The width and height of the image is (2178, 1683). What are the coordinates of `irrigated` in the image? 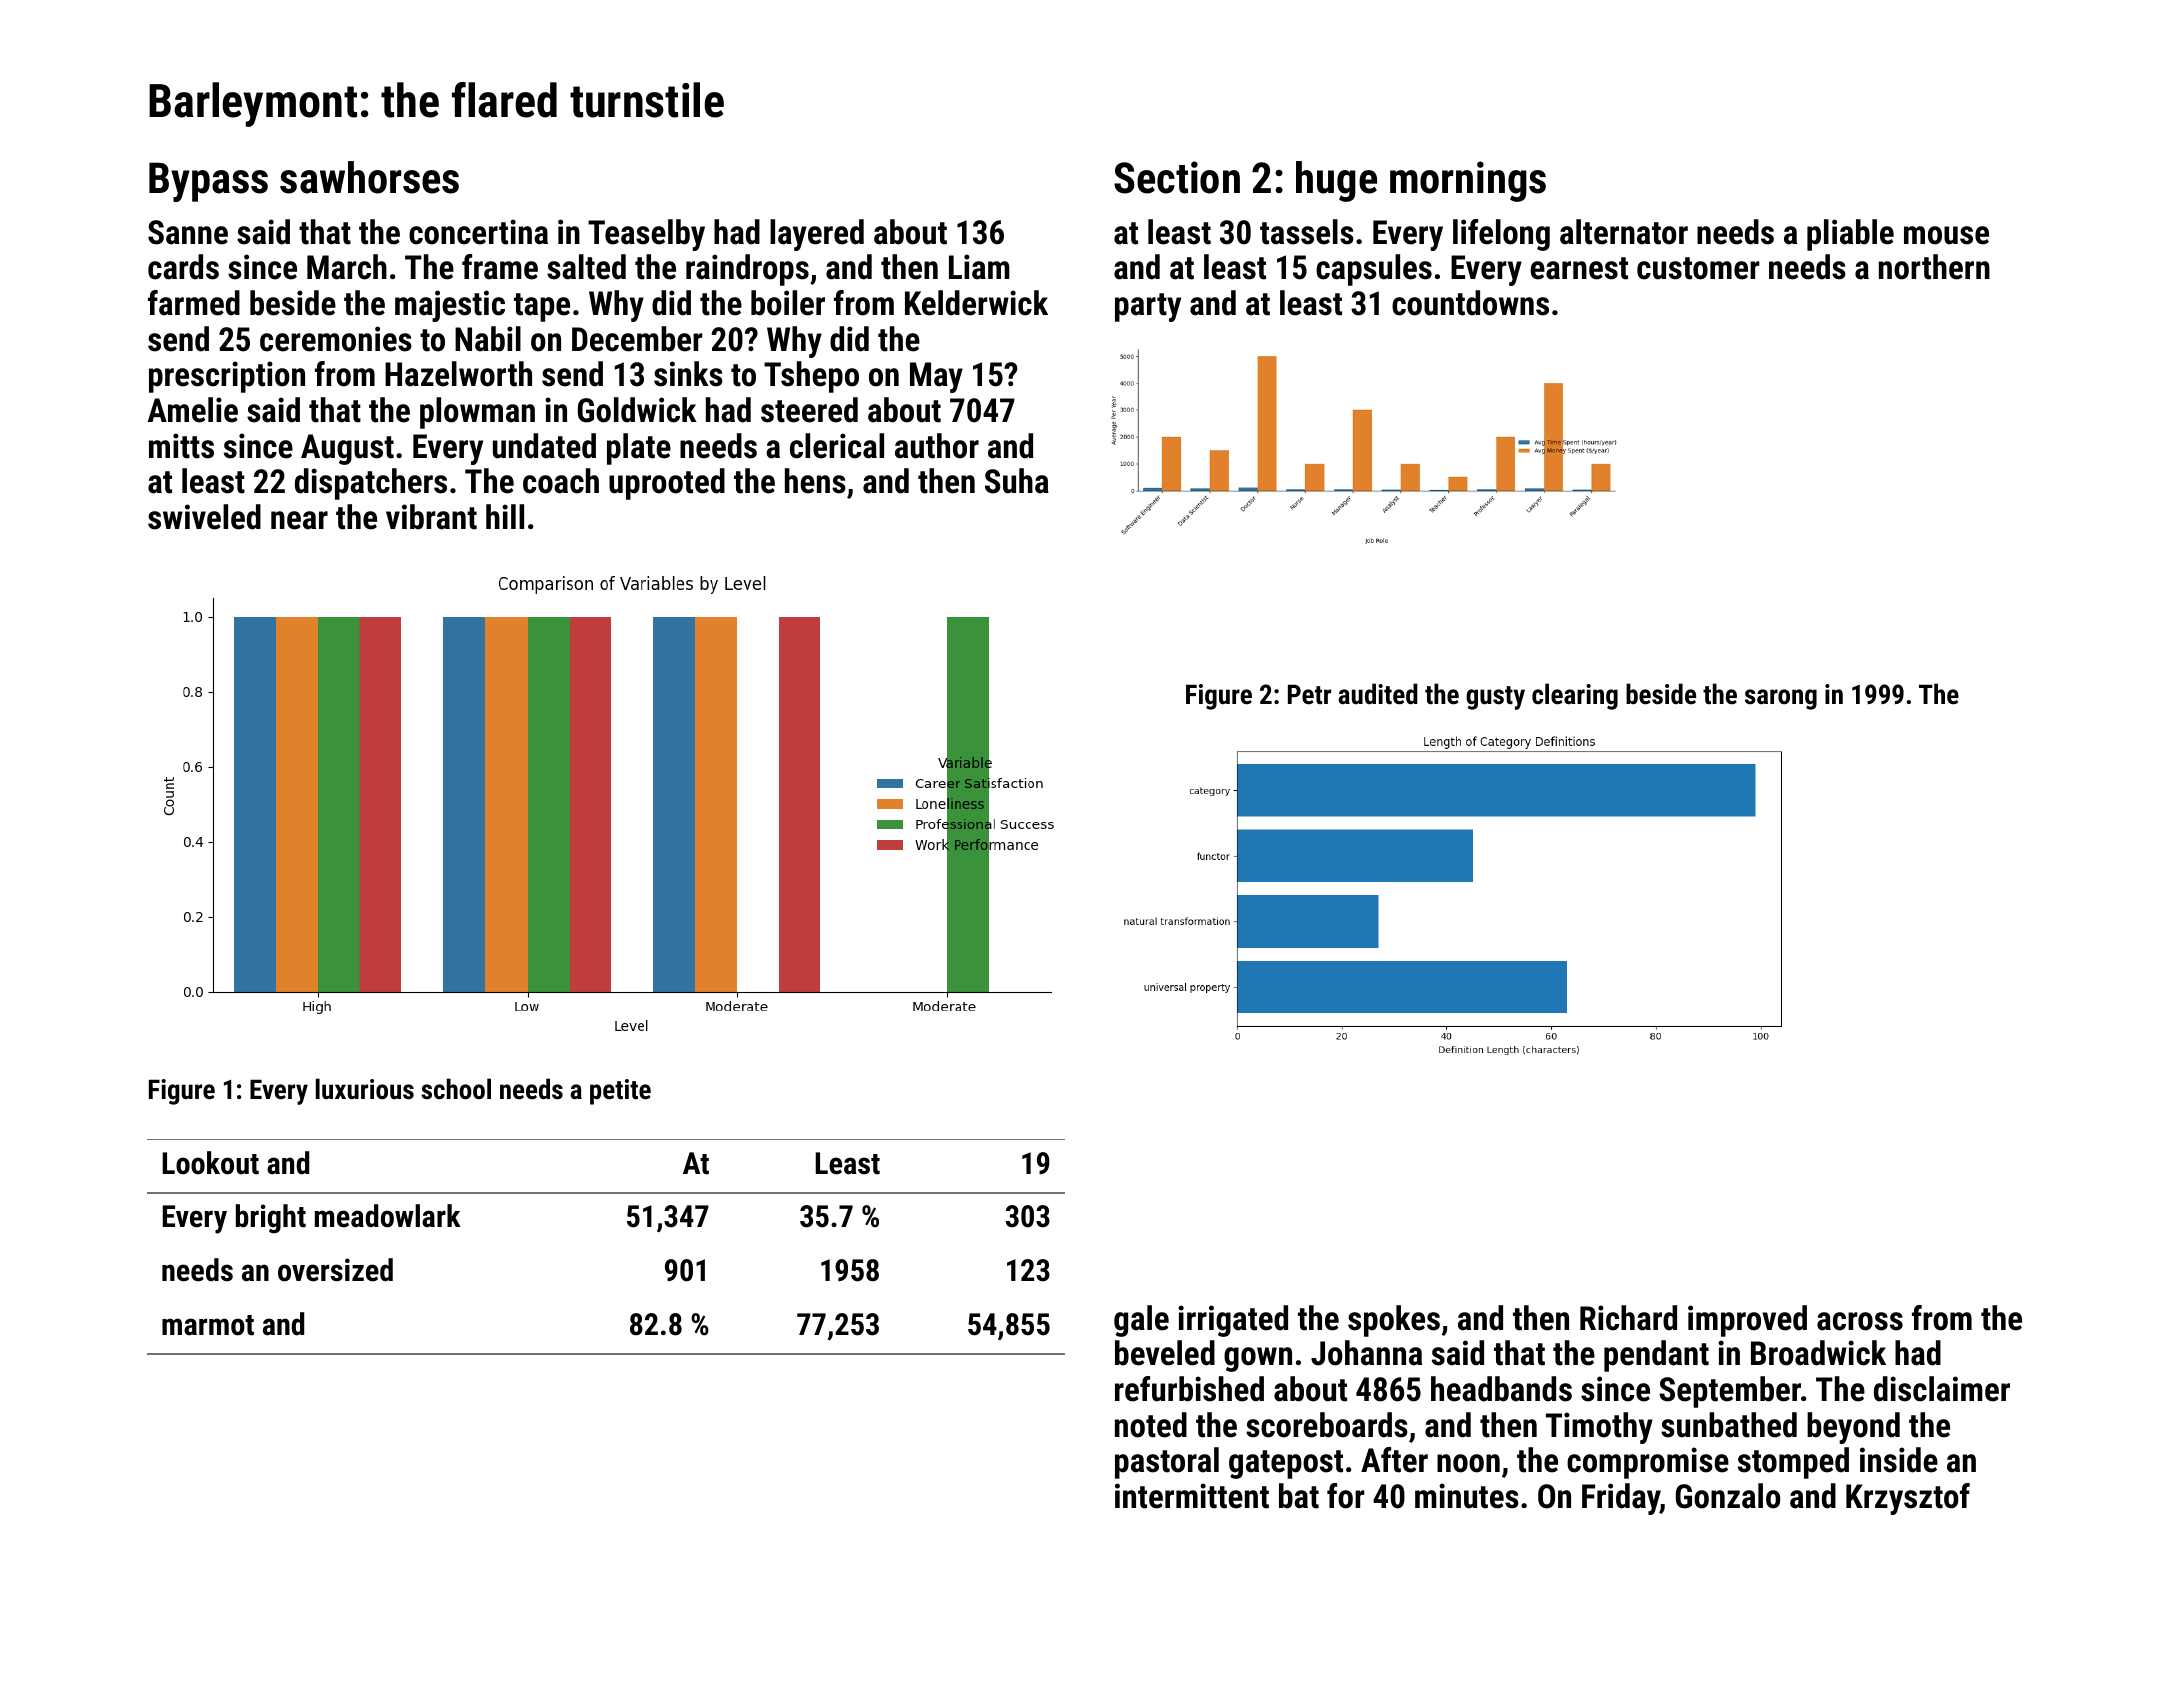 It's located at (1233, 1321).
